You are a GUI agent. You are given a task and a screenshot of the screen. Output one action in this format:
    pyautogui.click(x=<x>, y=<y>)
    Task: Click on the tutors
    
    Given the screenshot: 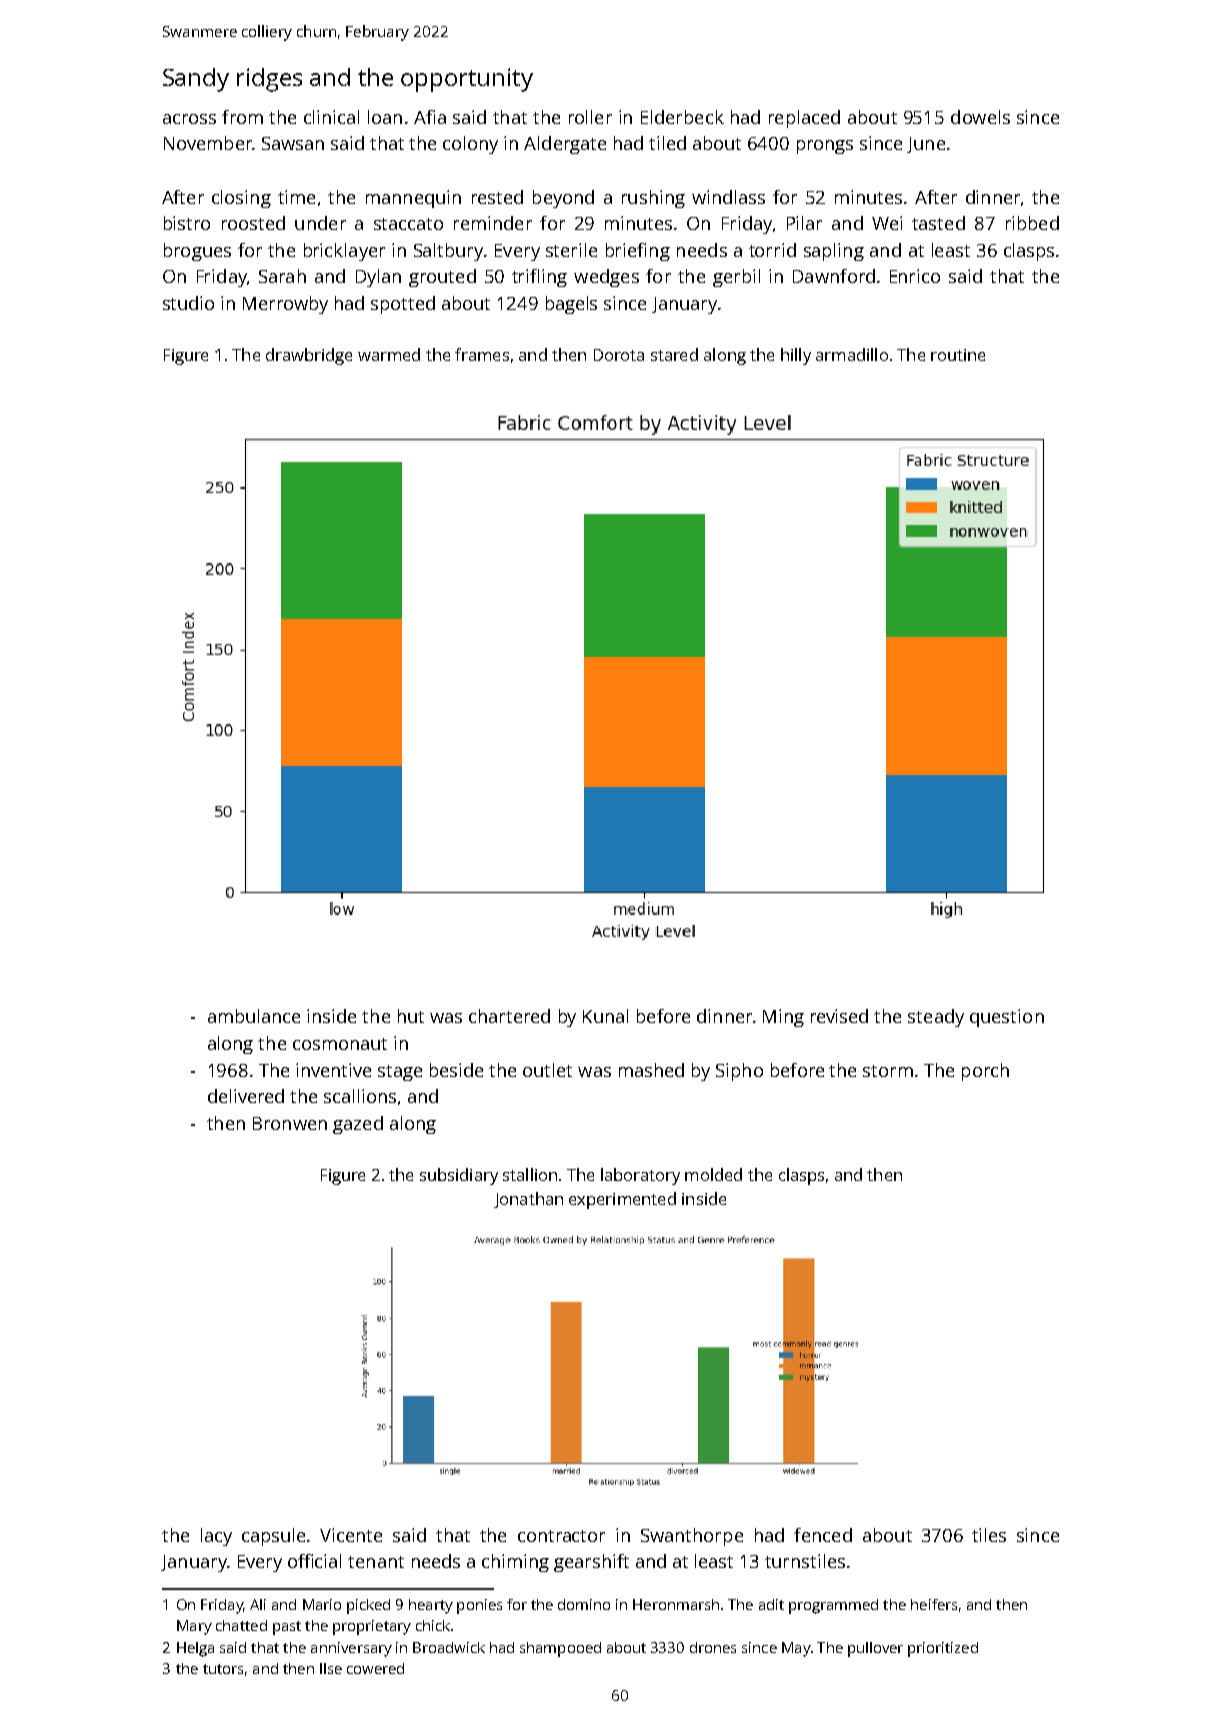 What is the action you would take?
    pyautogui.click(x=223, y=1669)
